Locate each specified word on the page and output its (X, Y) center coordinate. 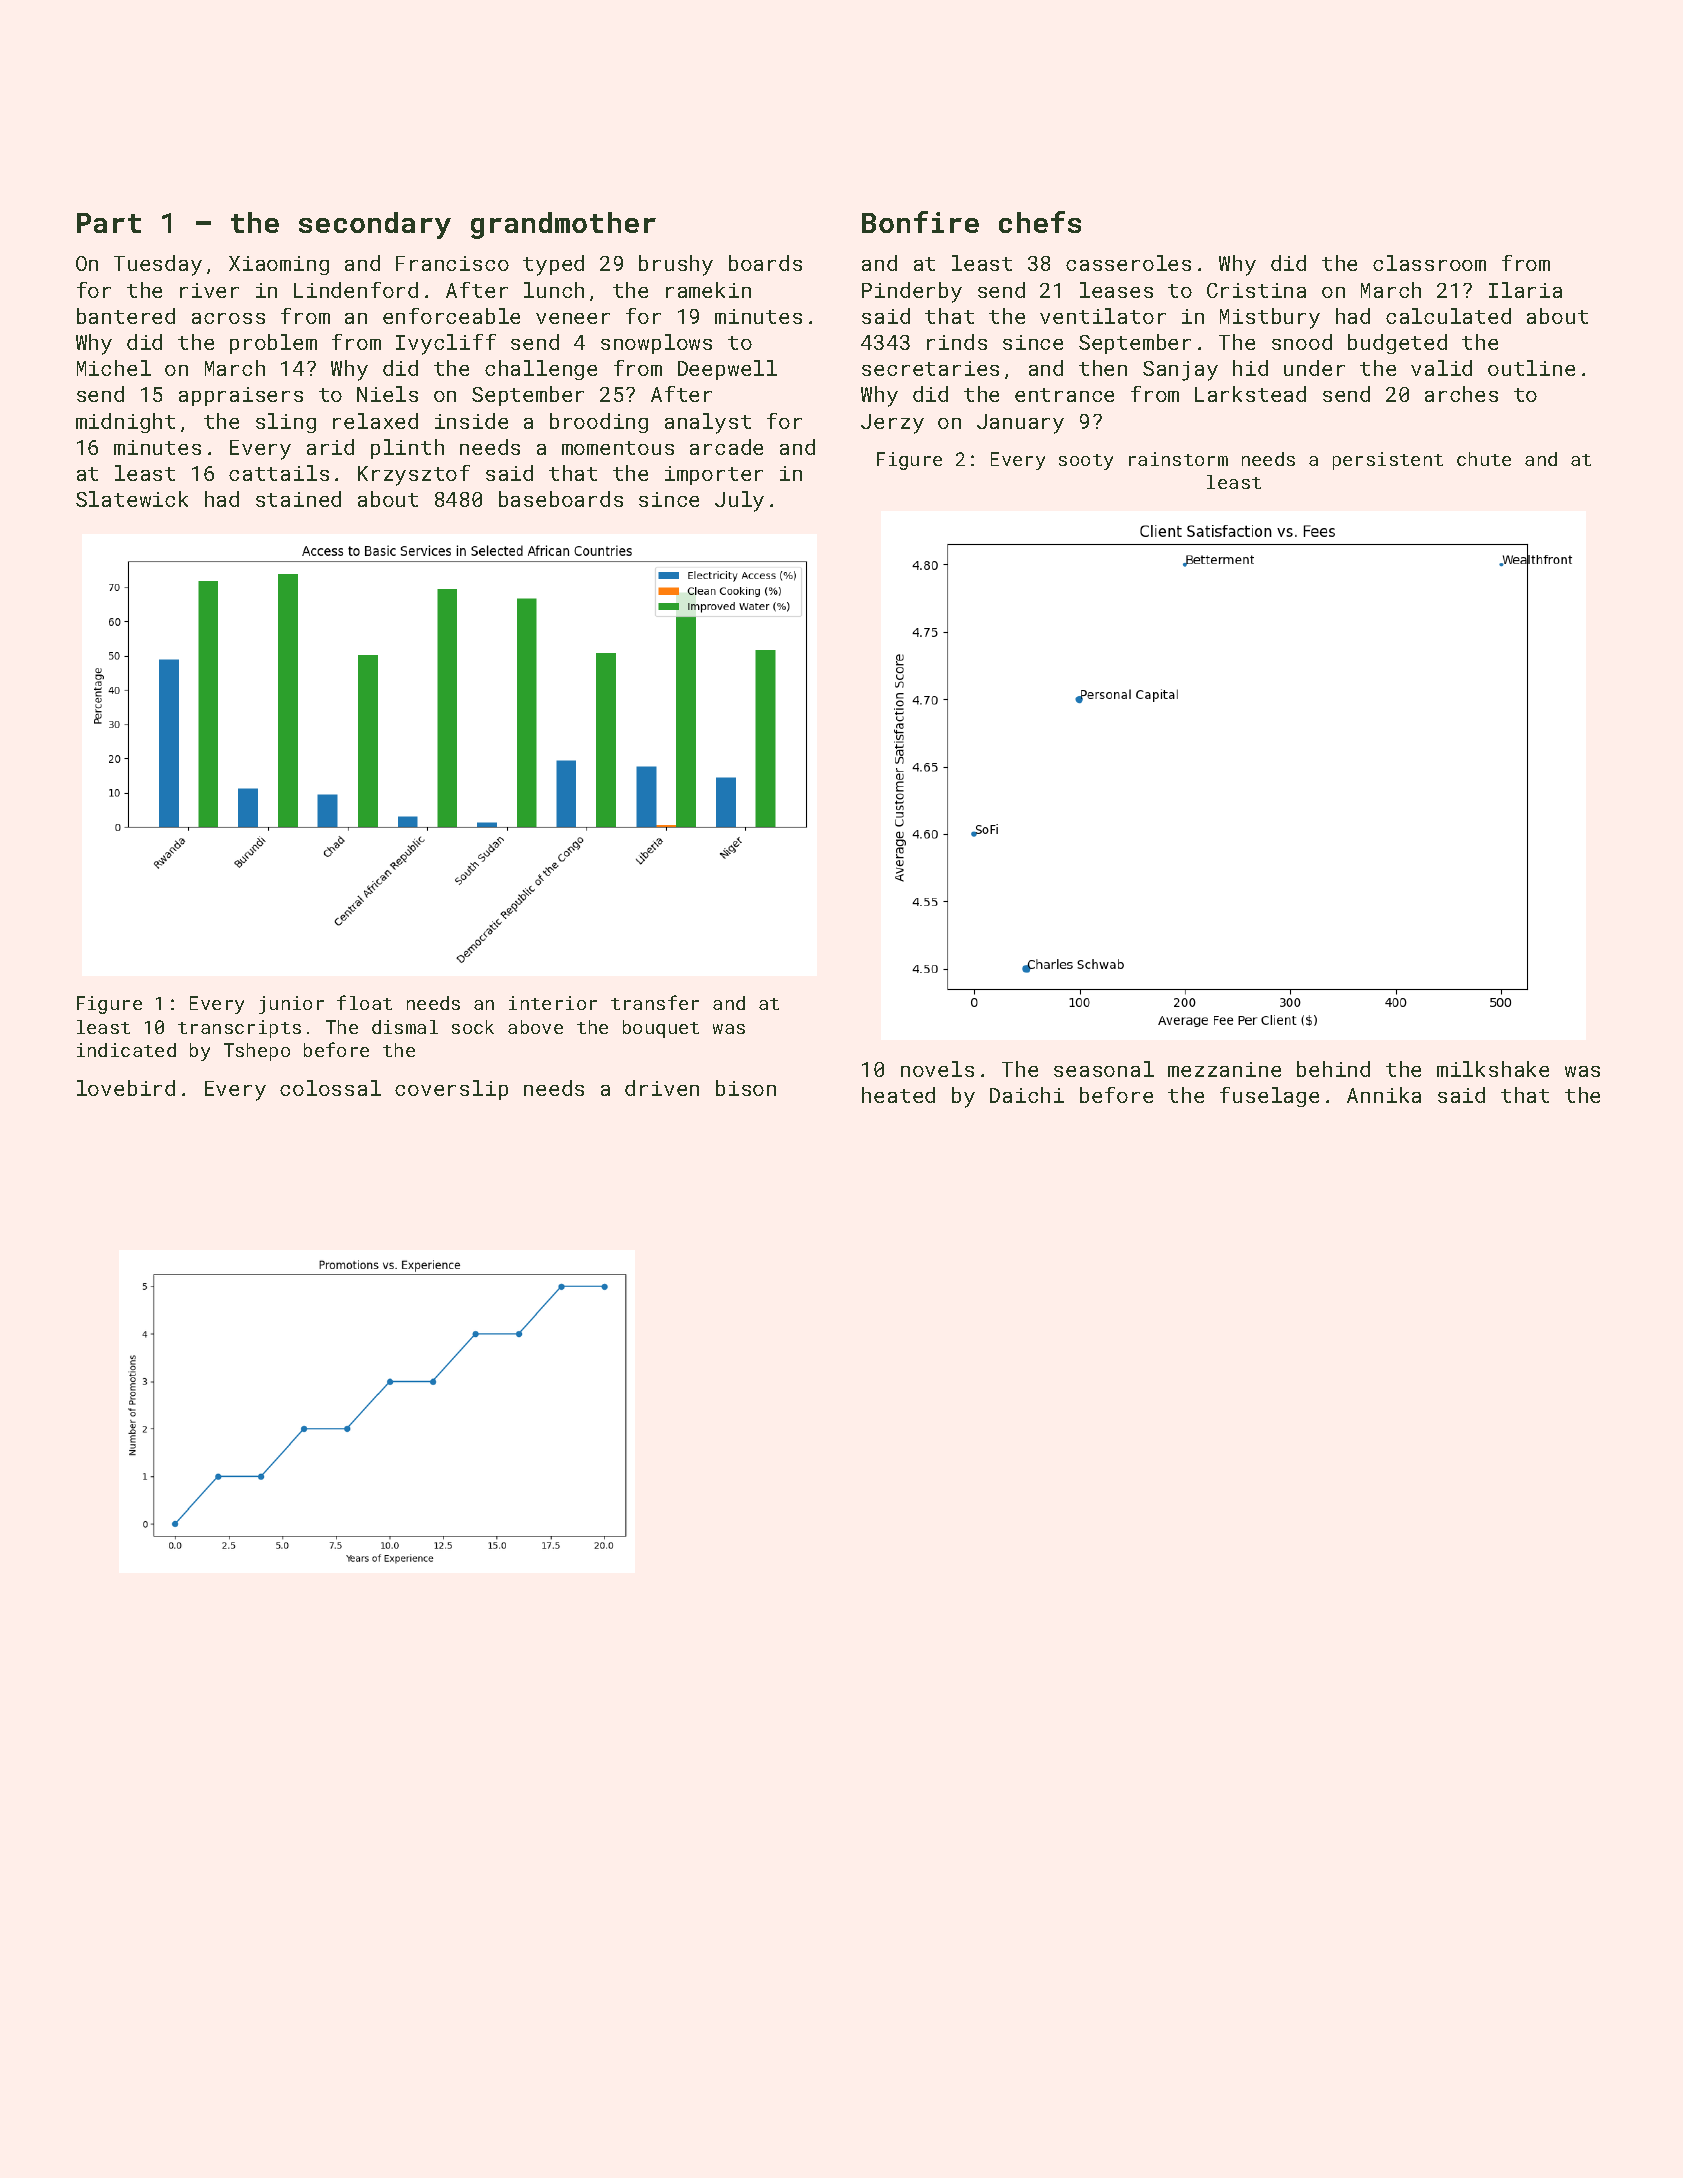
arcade (726, 447)
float (364, 1002)
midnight (125, 423)
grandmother (563, 225)
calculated (1448, 316)
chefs (1040, 222)
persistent (1388, 461)
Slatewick (132, 499)
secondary (375, 225)
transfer (655, 1002)
